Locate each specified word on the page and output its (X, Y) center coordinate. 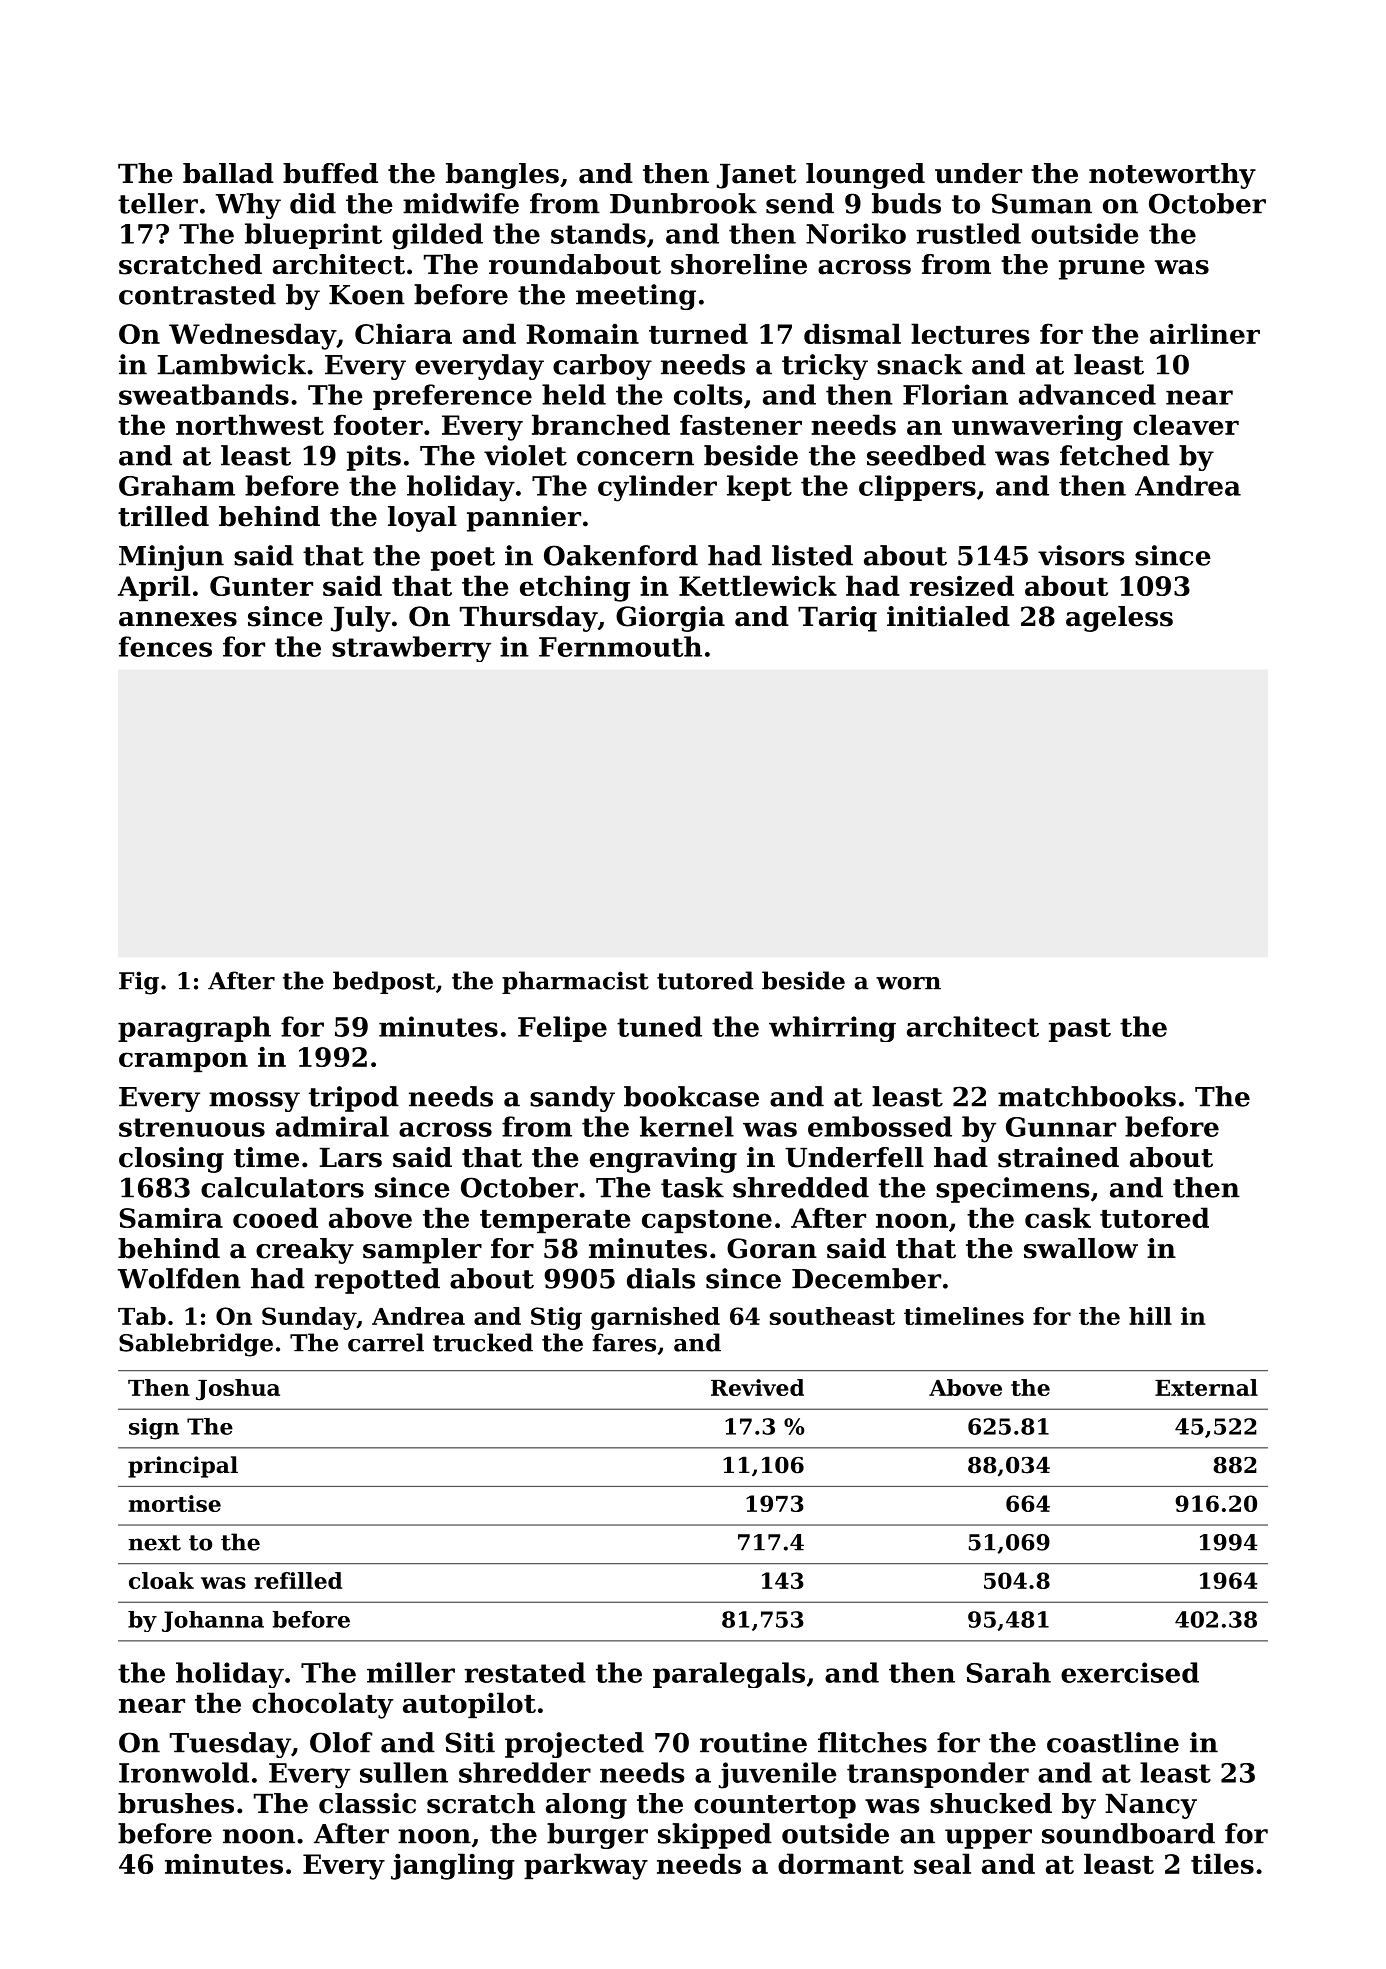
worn (908, 983)
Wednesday (252, 336)
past (1080, 1030)
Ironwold (184, 1772)
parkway (586, 1866)
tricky (825, 367)
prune (1102, 270)
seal (942, 1863)
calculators (282, 1187)
